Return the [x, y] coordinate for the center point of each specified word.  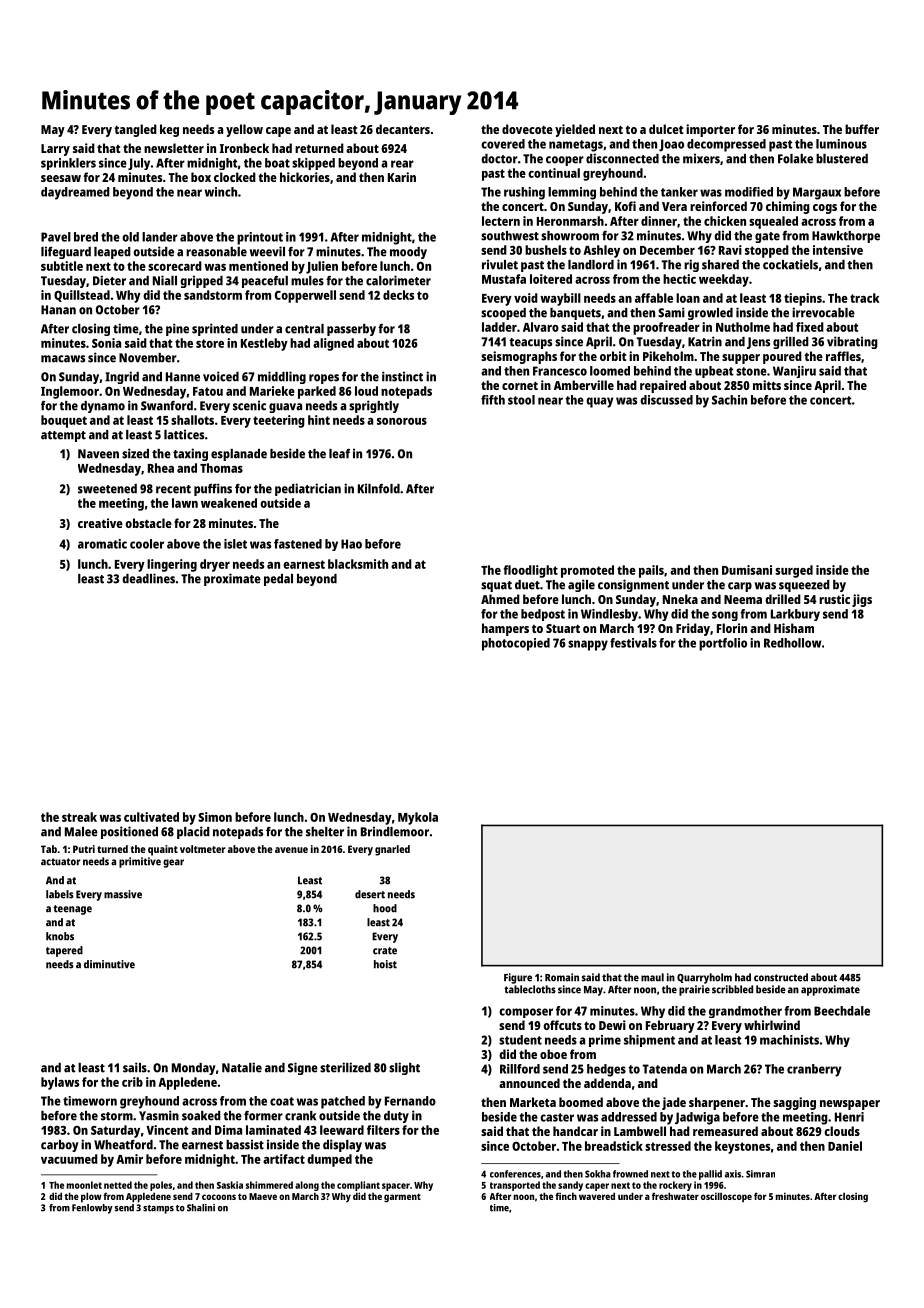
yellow [244, 130]
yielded [575, 130]
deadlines [148, 578]
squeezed [804, 586]
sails [135, 1067]
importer [710, 130]
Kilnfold [379, 488]
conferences [515, 1174]
